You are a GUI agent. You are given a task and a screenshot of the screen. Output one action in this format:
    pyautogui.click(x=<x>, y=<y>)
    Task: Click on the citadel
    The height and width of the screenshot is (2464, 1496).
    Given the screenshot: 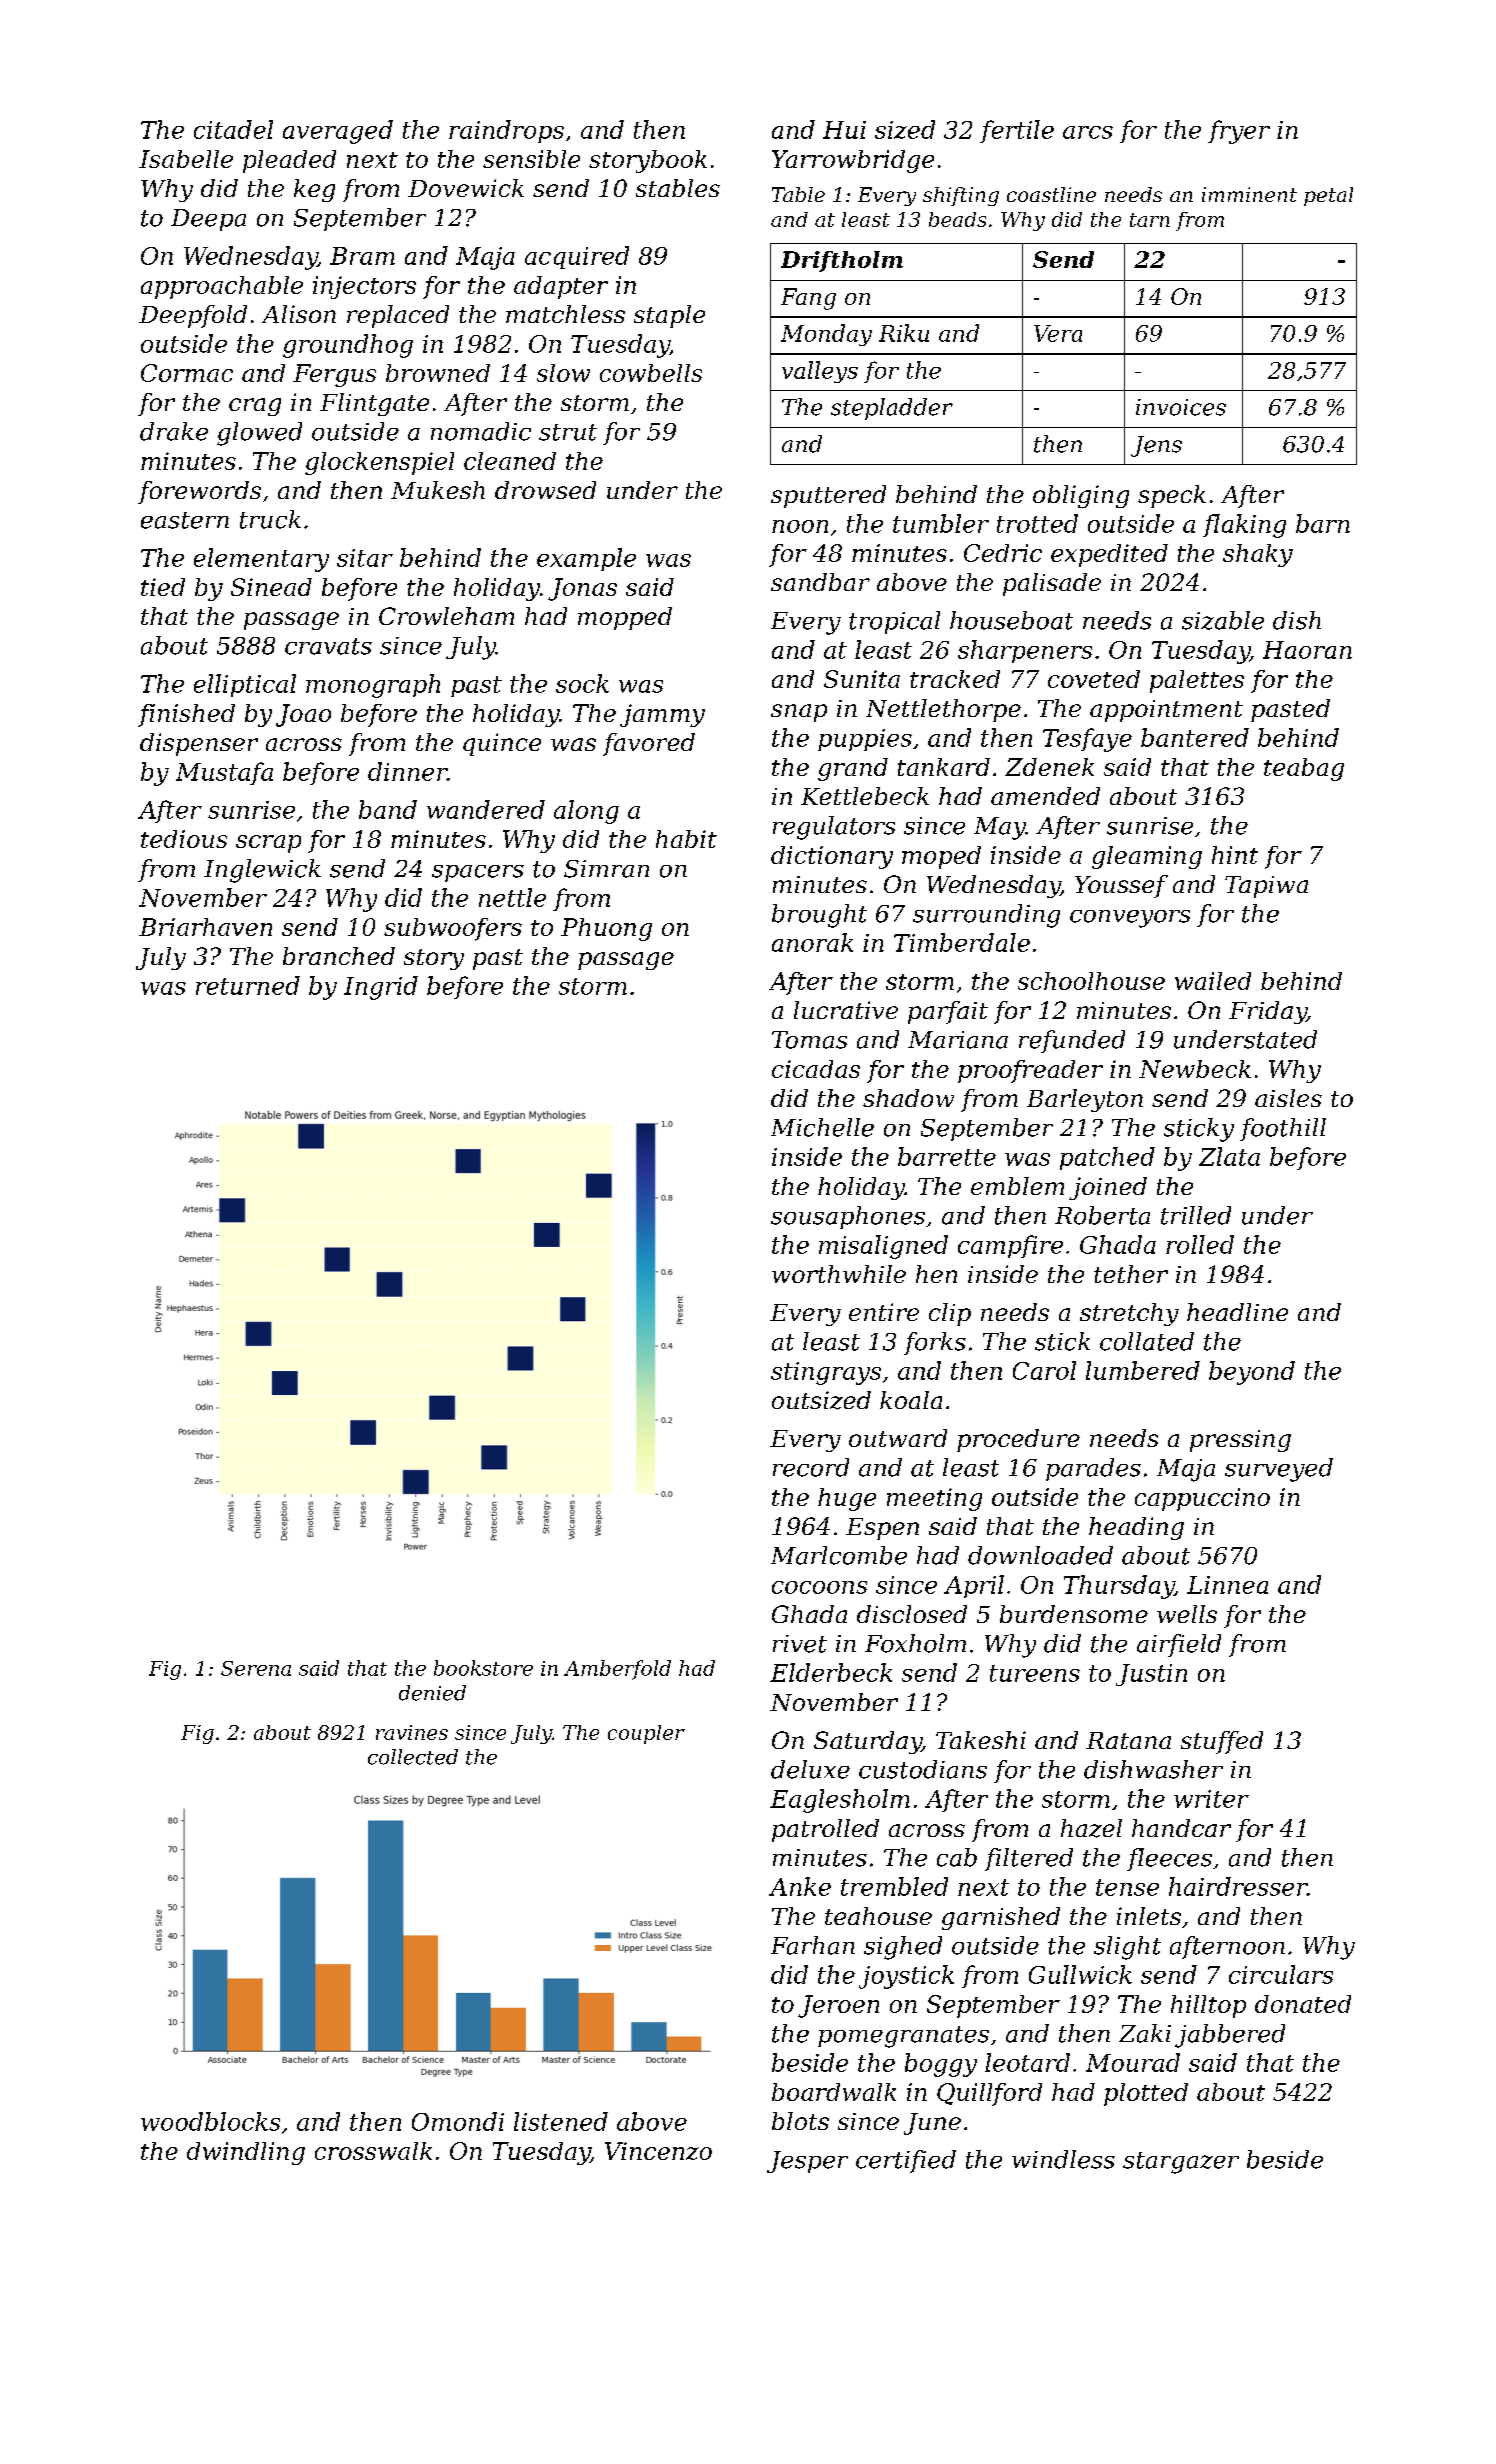 What is the action you would take?
    pyautogui.click(x=233, y=129)
